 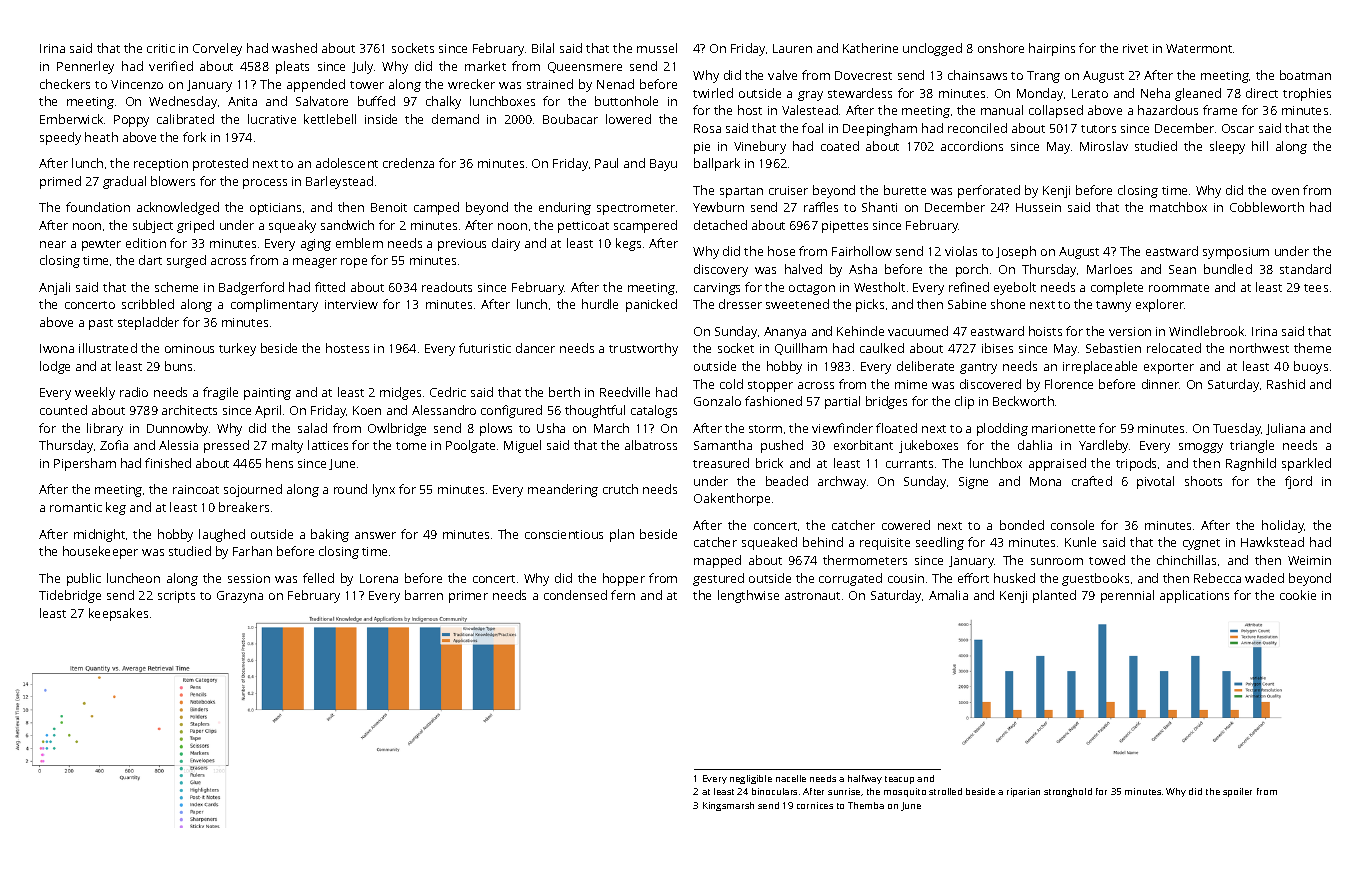 What do you see at coordinates (240, 597) in the page?
I see `Grazyna` at bounding box center [240, 597].
